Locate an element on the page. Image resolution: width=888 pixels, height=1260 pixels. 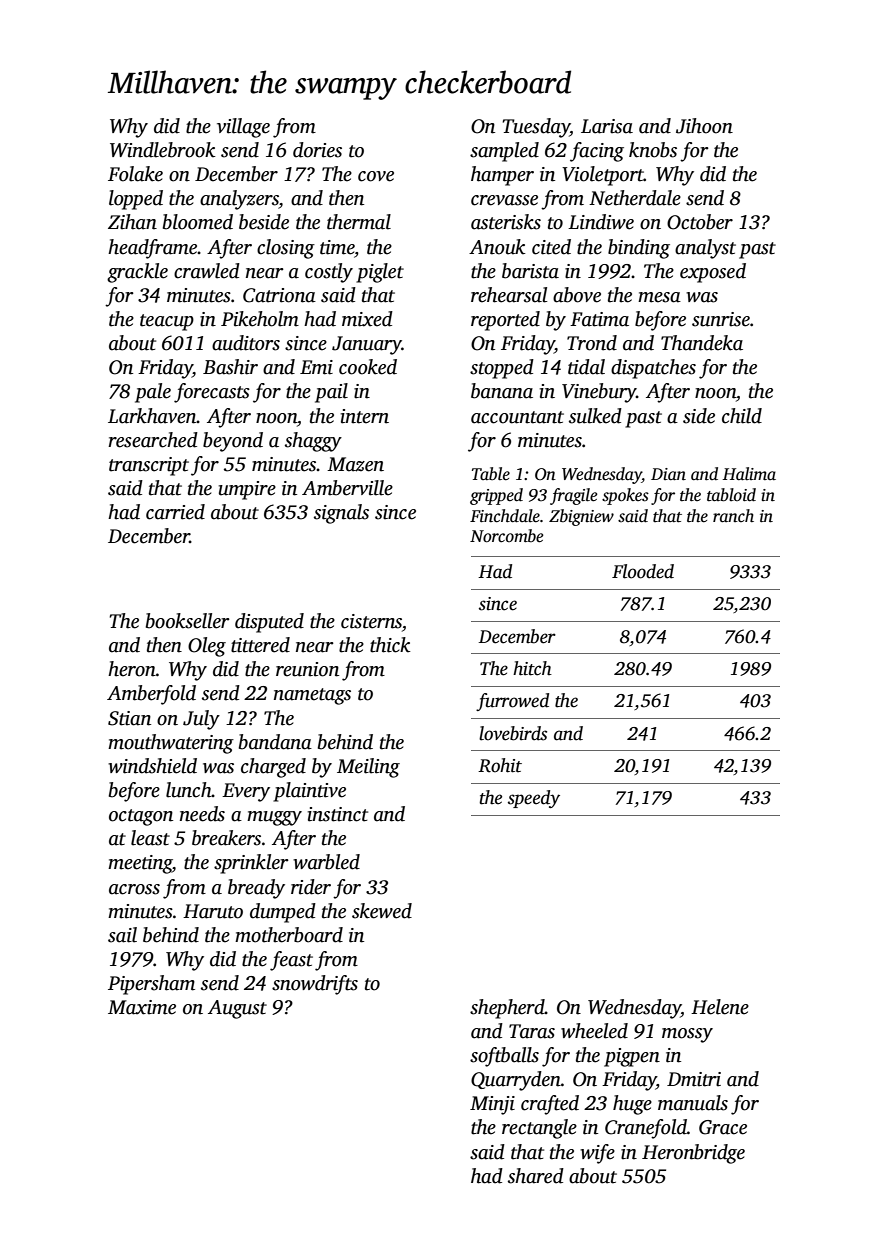
exposed is located at coordinates (713, 273).
